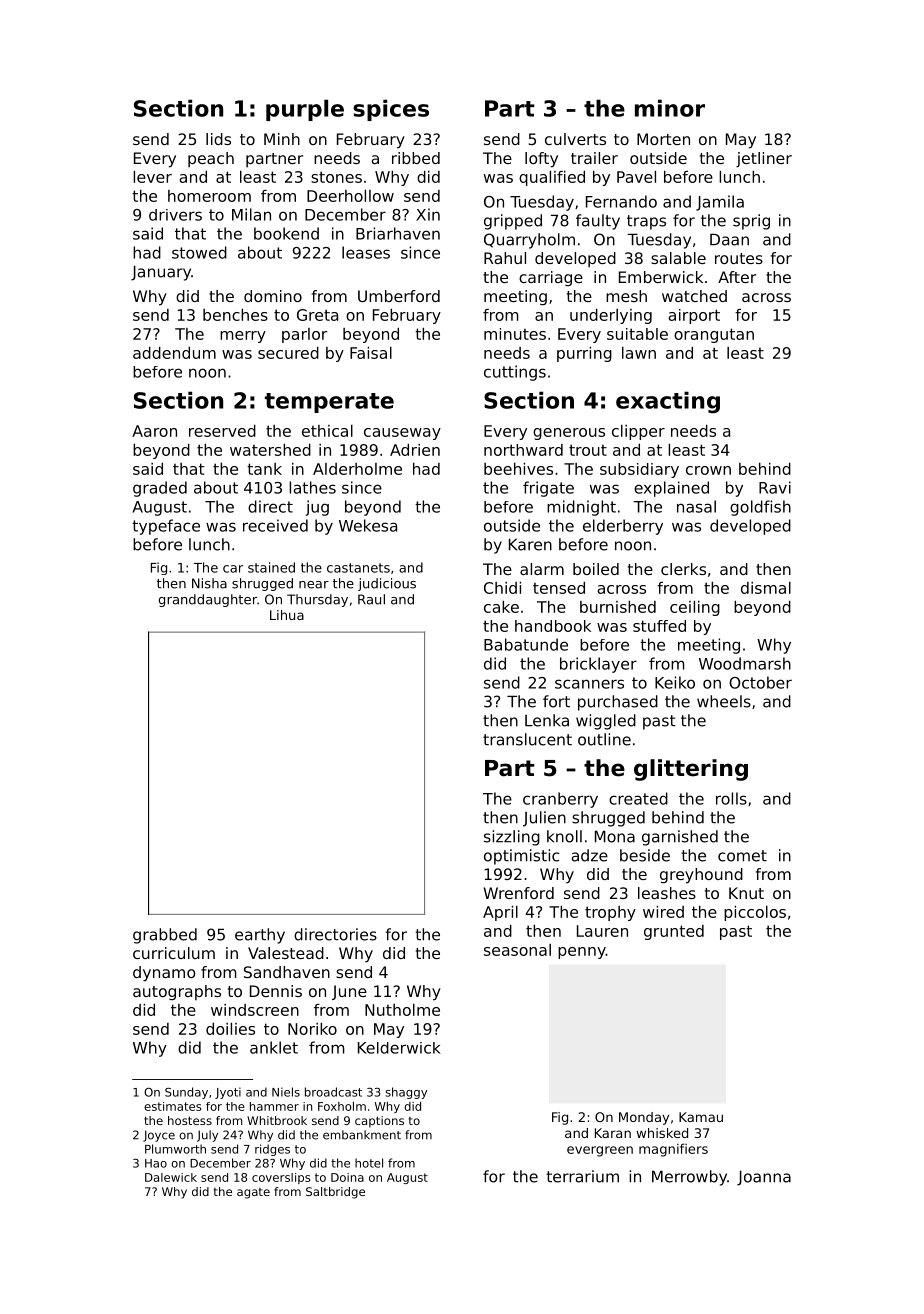 Image resolution: width=924 pixels, height=1314 pixels. Describe the element at coordinates (287, 615) in the screenshot. I see `Lihua` at that location.
